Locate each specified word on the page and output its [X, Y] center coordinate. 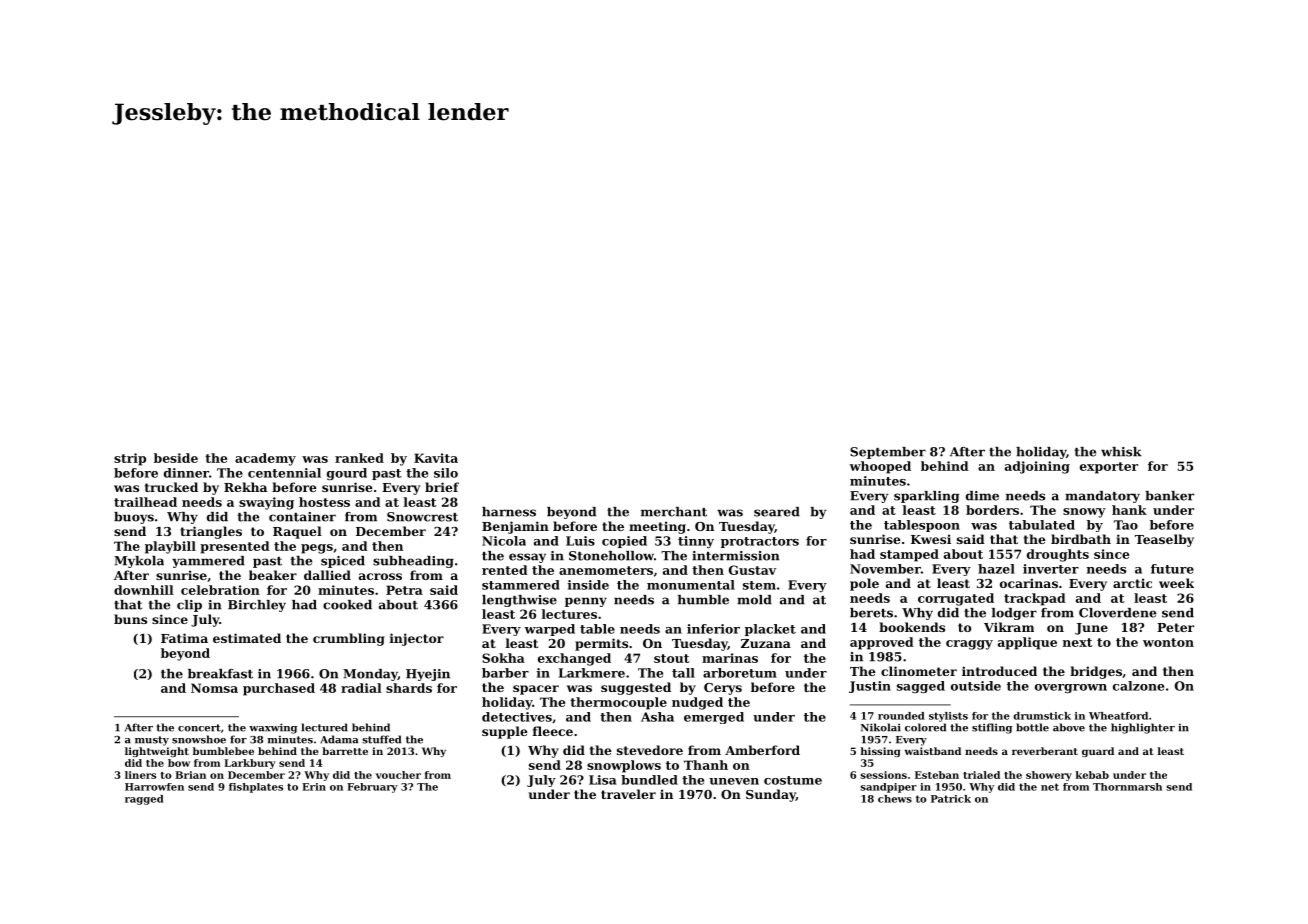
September [888, 453]
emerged [714, 718]
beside [176, 458]
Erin [314, 787]
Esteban [937, 775]
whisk [1121, 452]
